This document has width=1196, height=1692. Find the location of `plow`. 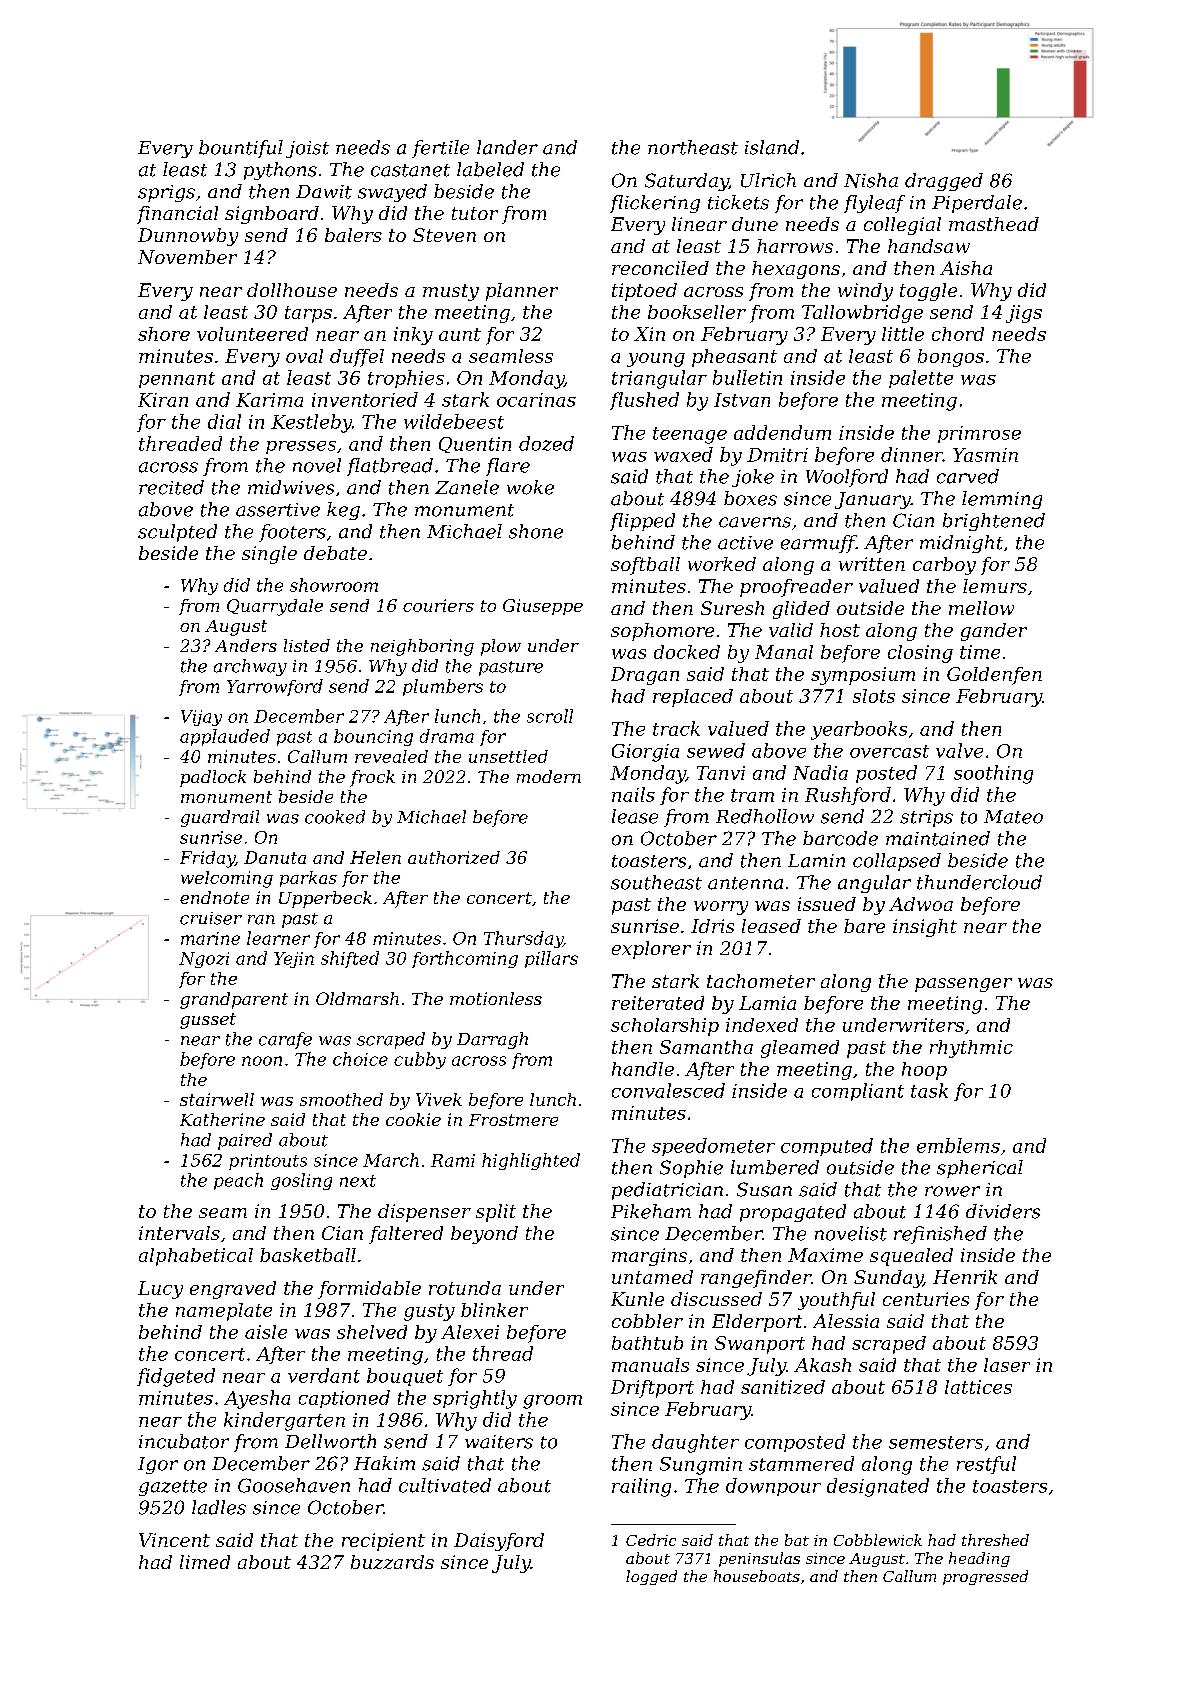

plow is located at coordinates (501, 647).
